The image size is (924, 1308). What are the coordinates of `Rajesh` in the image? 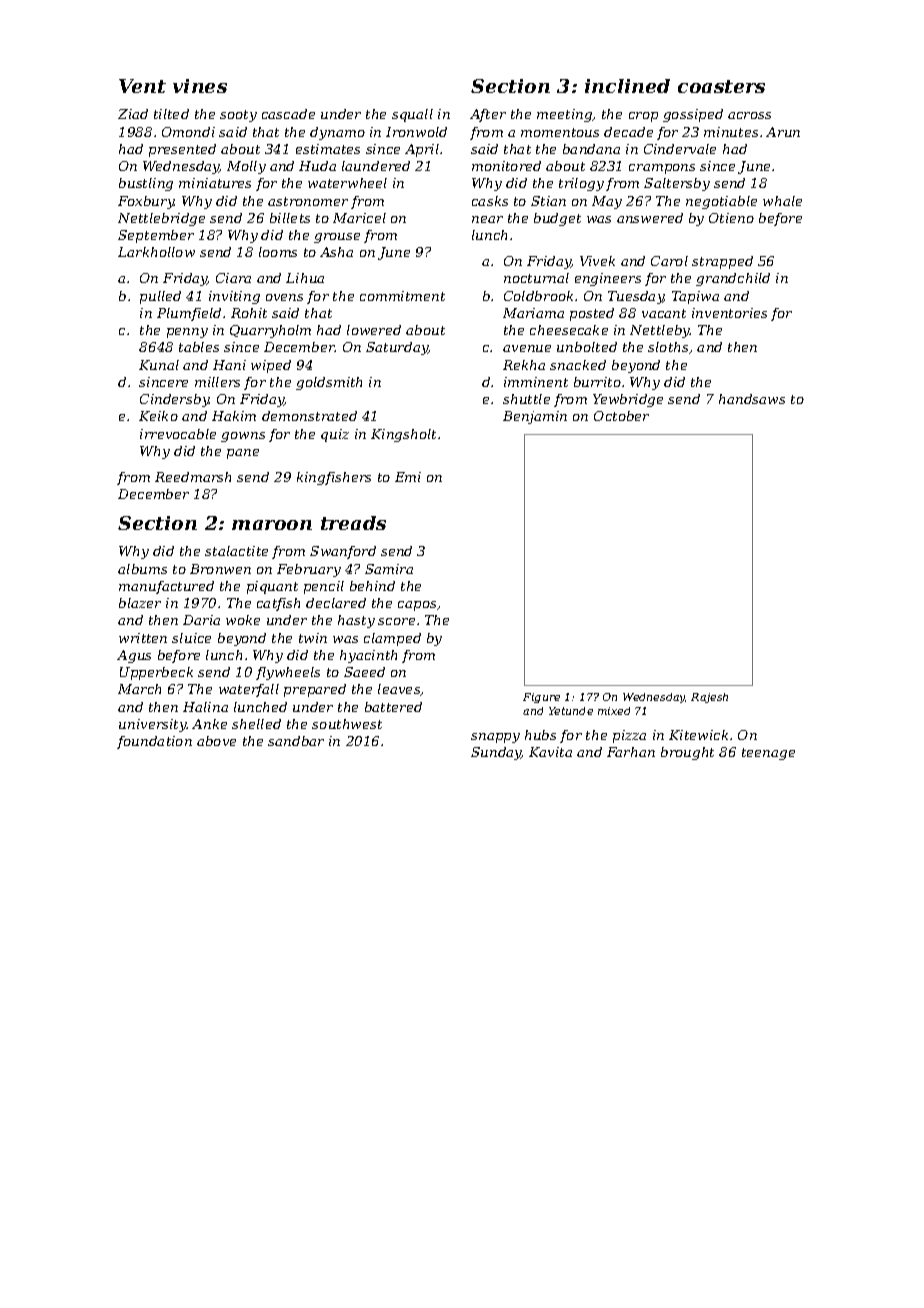 It's located at (709, 698).
